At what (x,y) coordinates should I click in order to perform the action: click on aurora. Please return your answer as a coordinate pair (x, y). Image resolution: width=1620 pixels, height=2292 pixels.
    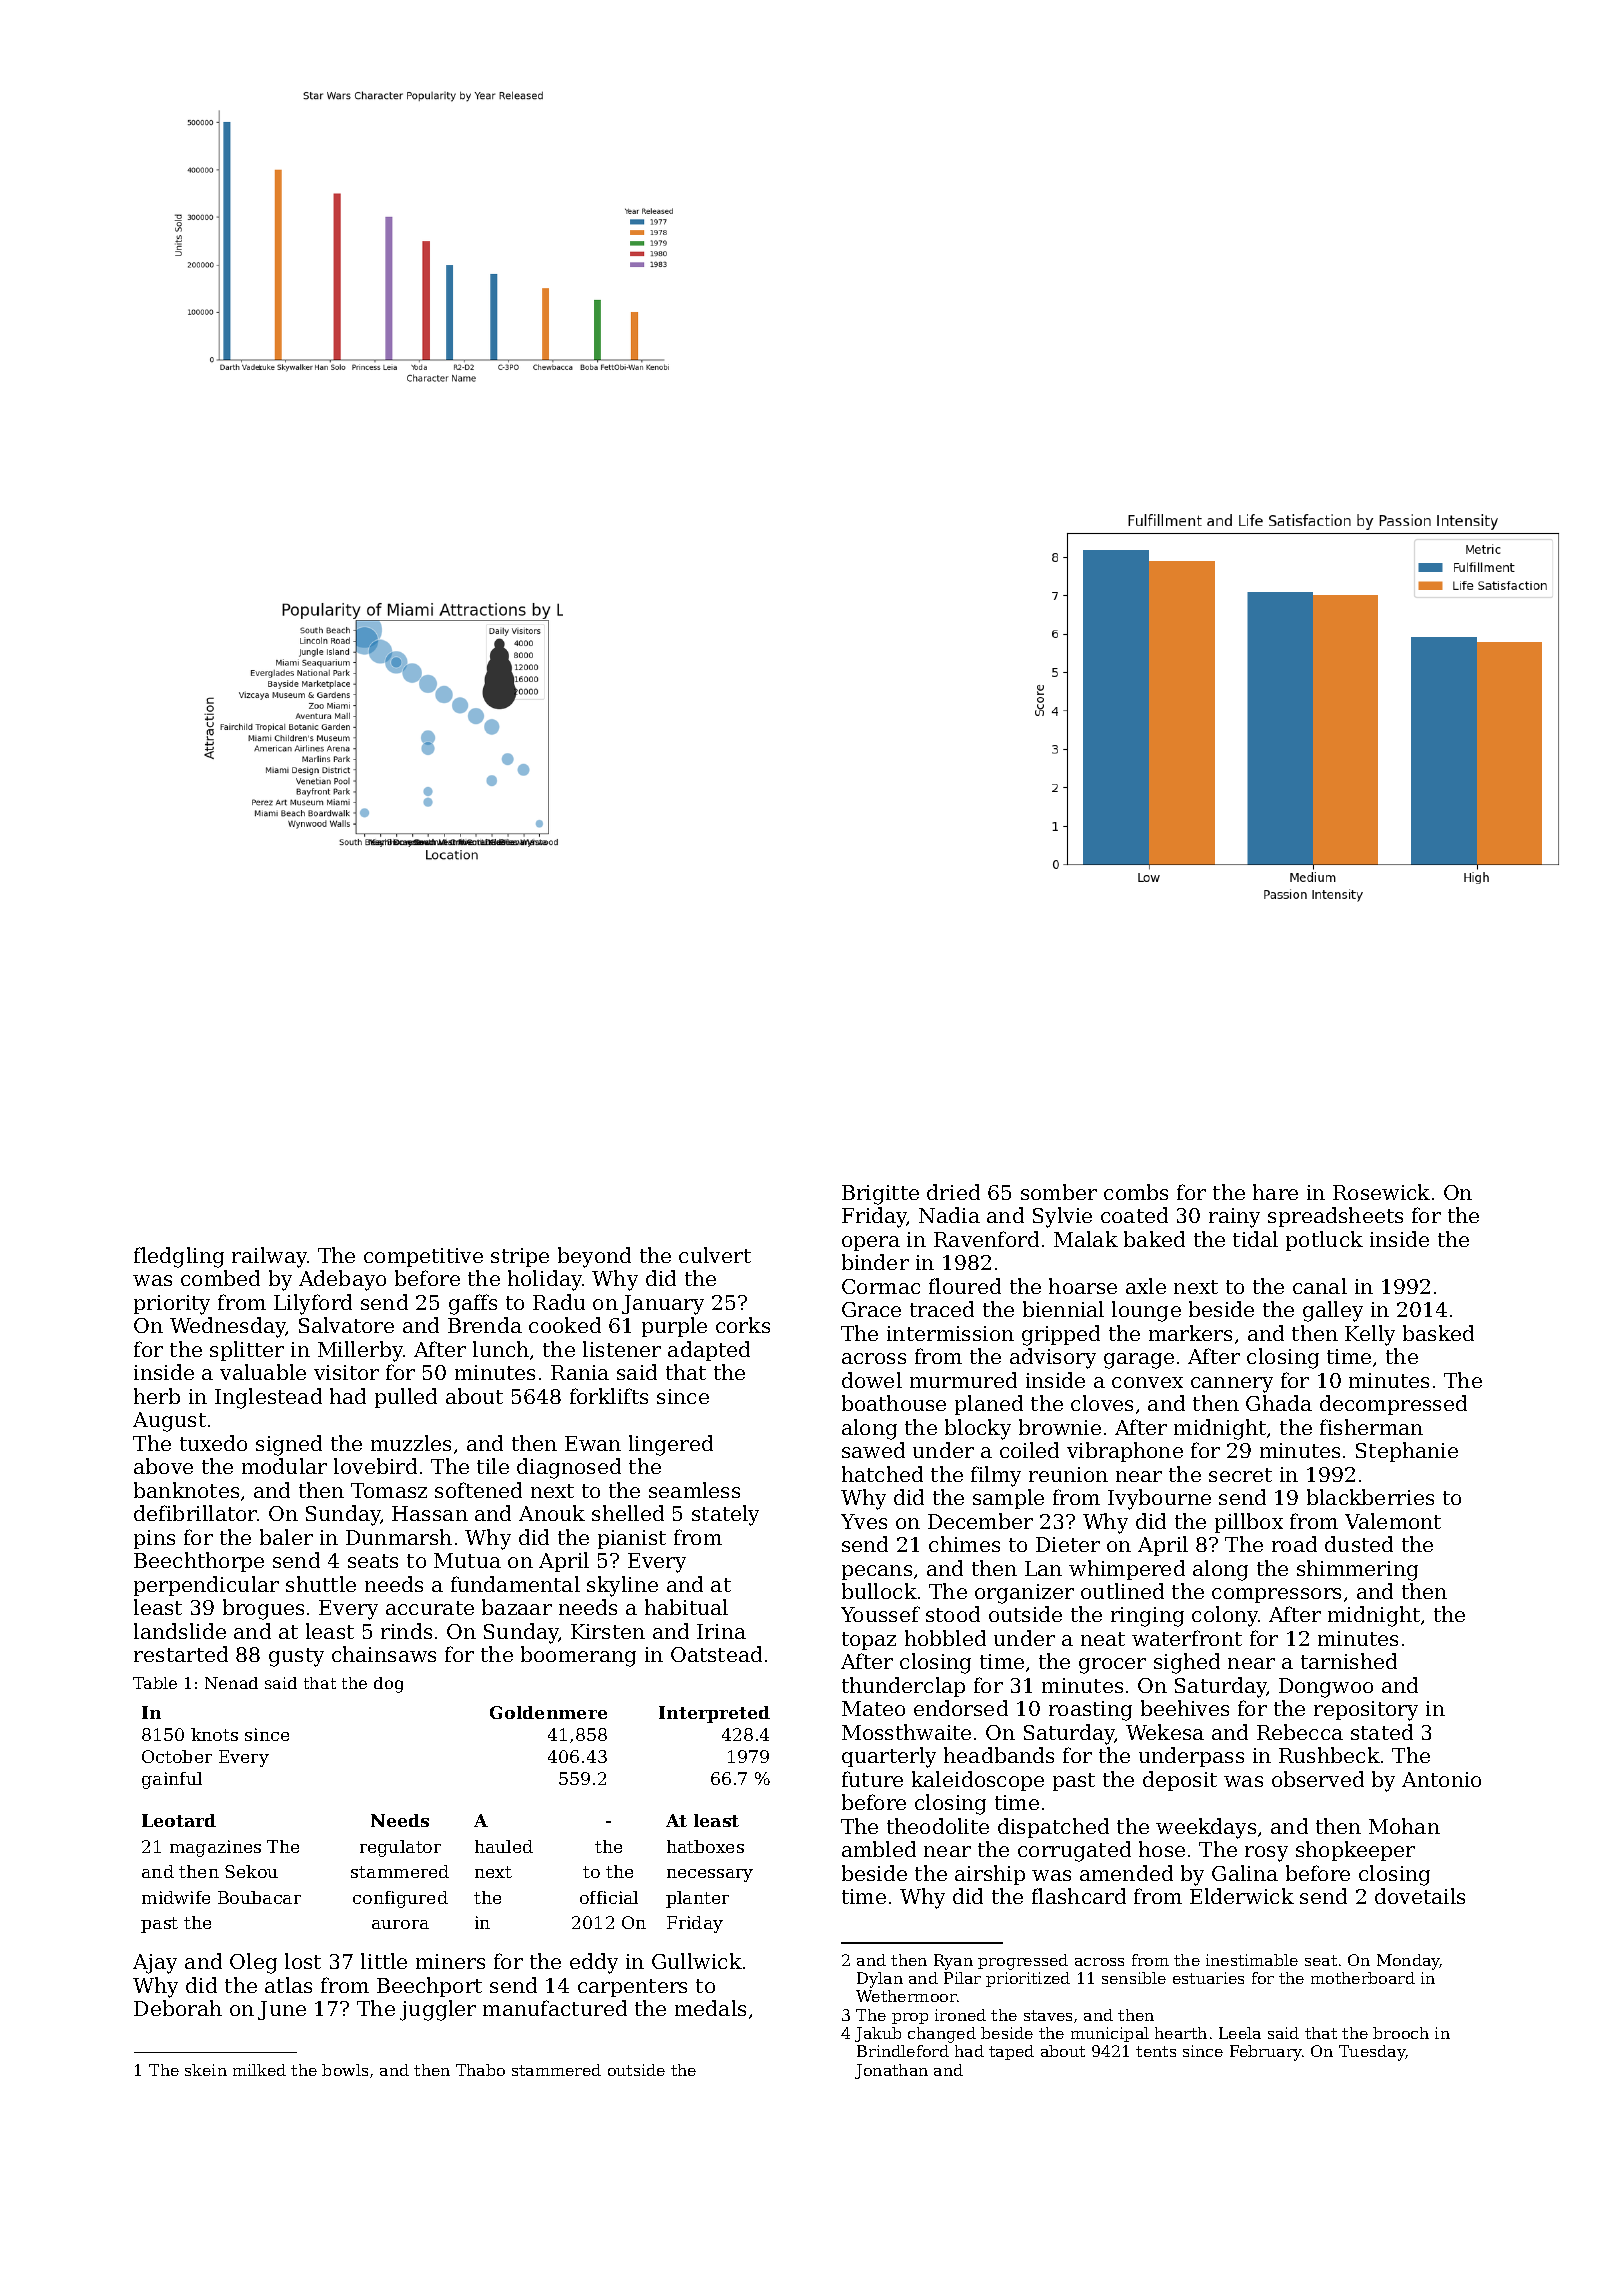
    Looking at the image, I should click on (400, 1924).
